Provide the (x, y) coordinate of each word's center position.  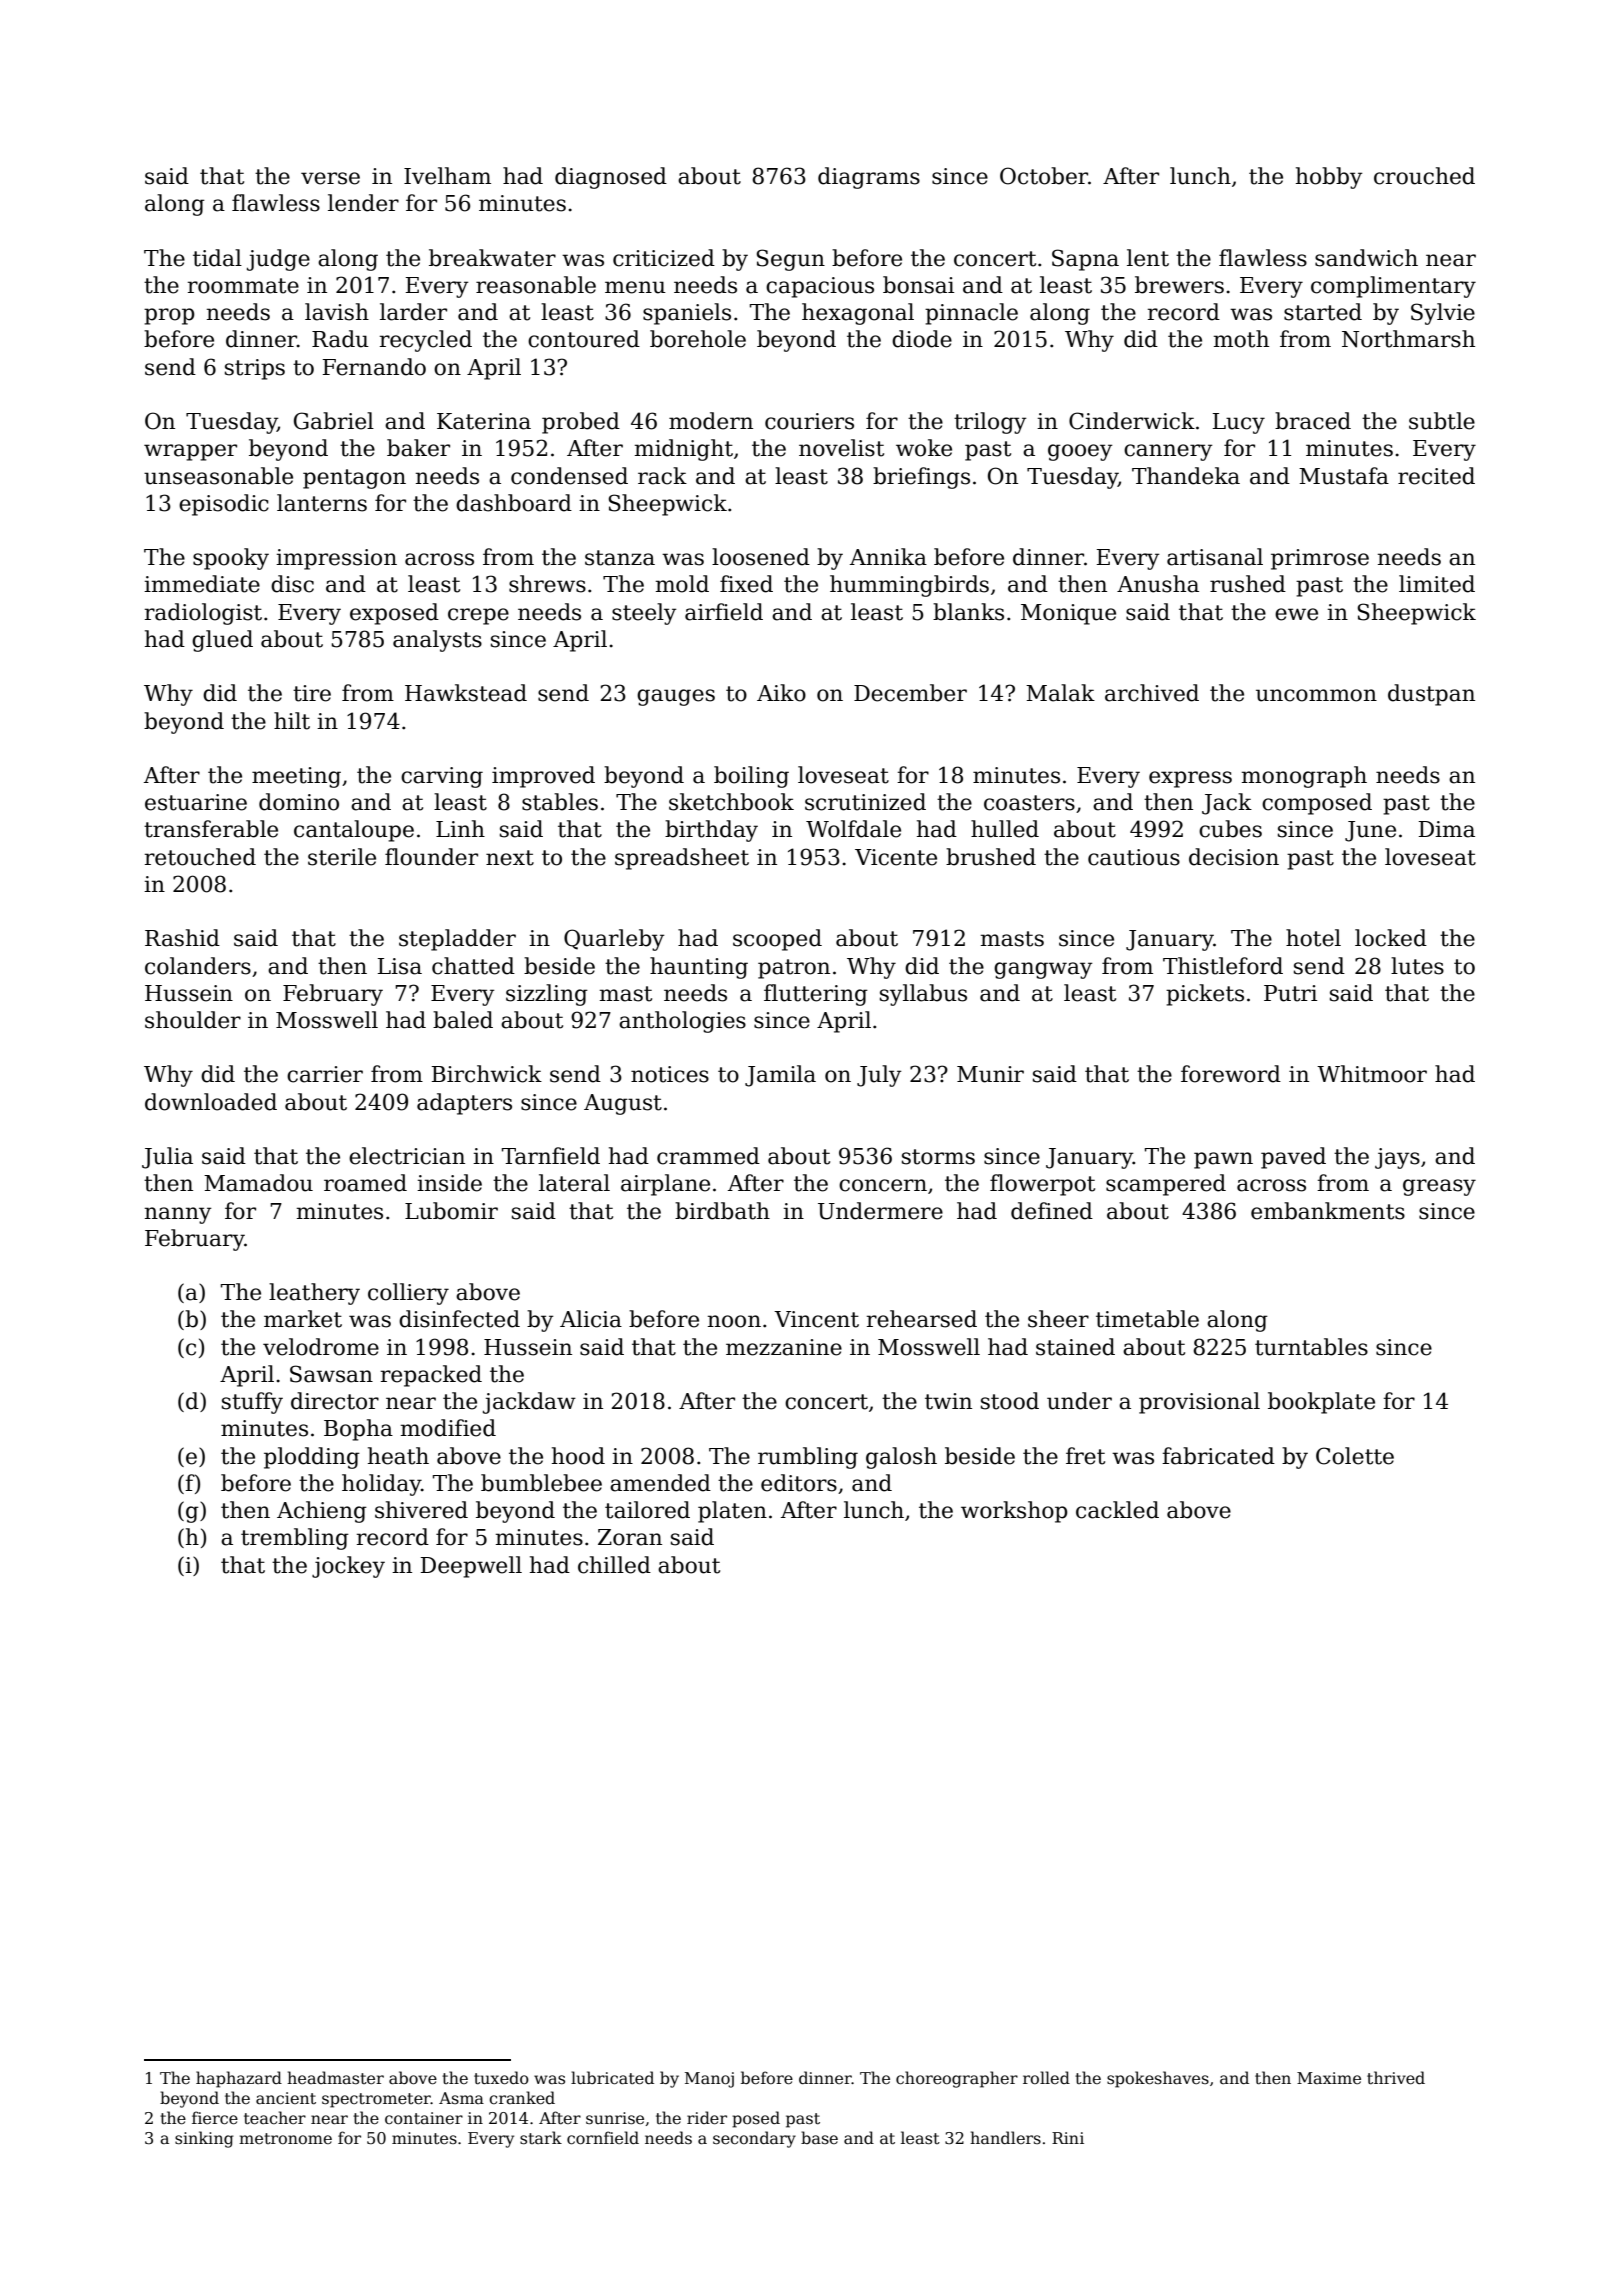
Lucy (1239, 423)
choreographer (957, 2079)
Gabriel (334, 421)
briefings (921, 478)
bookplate (1321, 1403)
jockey (348, 1567)
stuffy (252, 1403)
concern (883, 1185)
